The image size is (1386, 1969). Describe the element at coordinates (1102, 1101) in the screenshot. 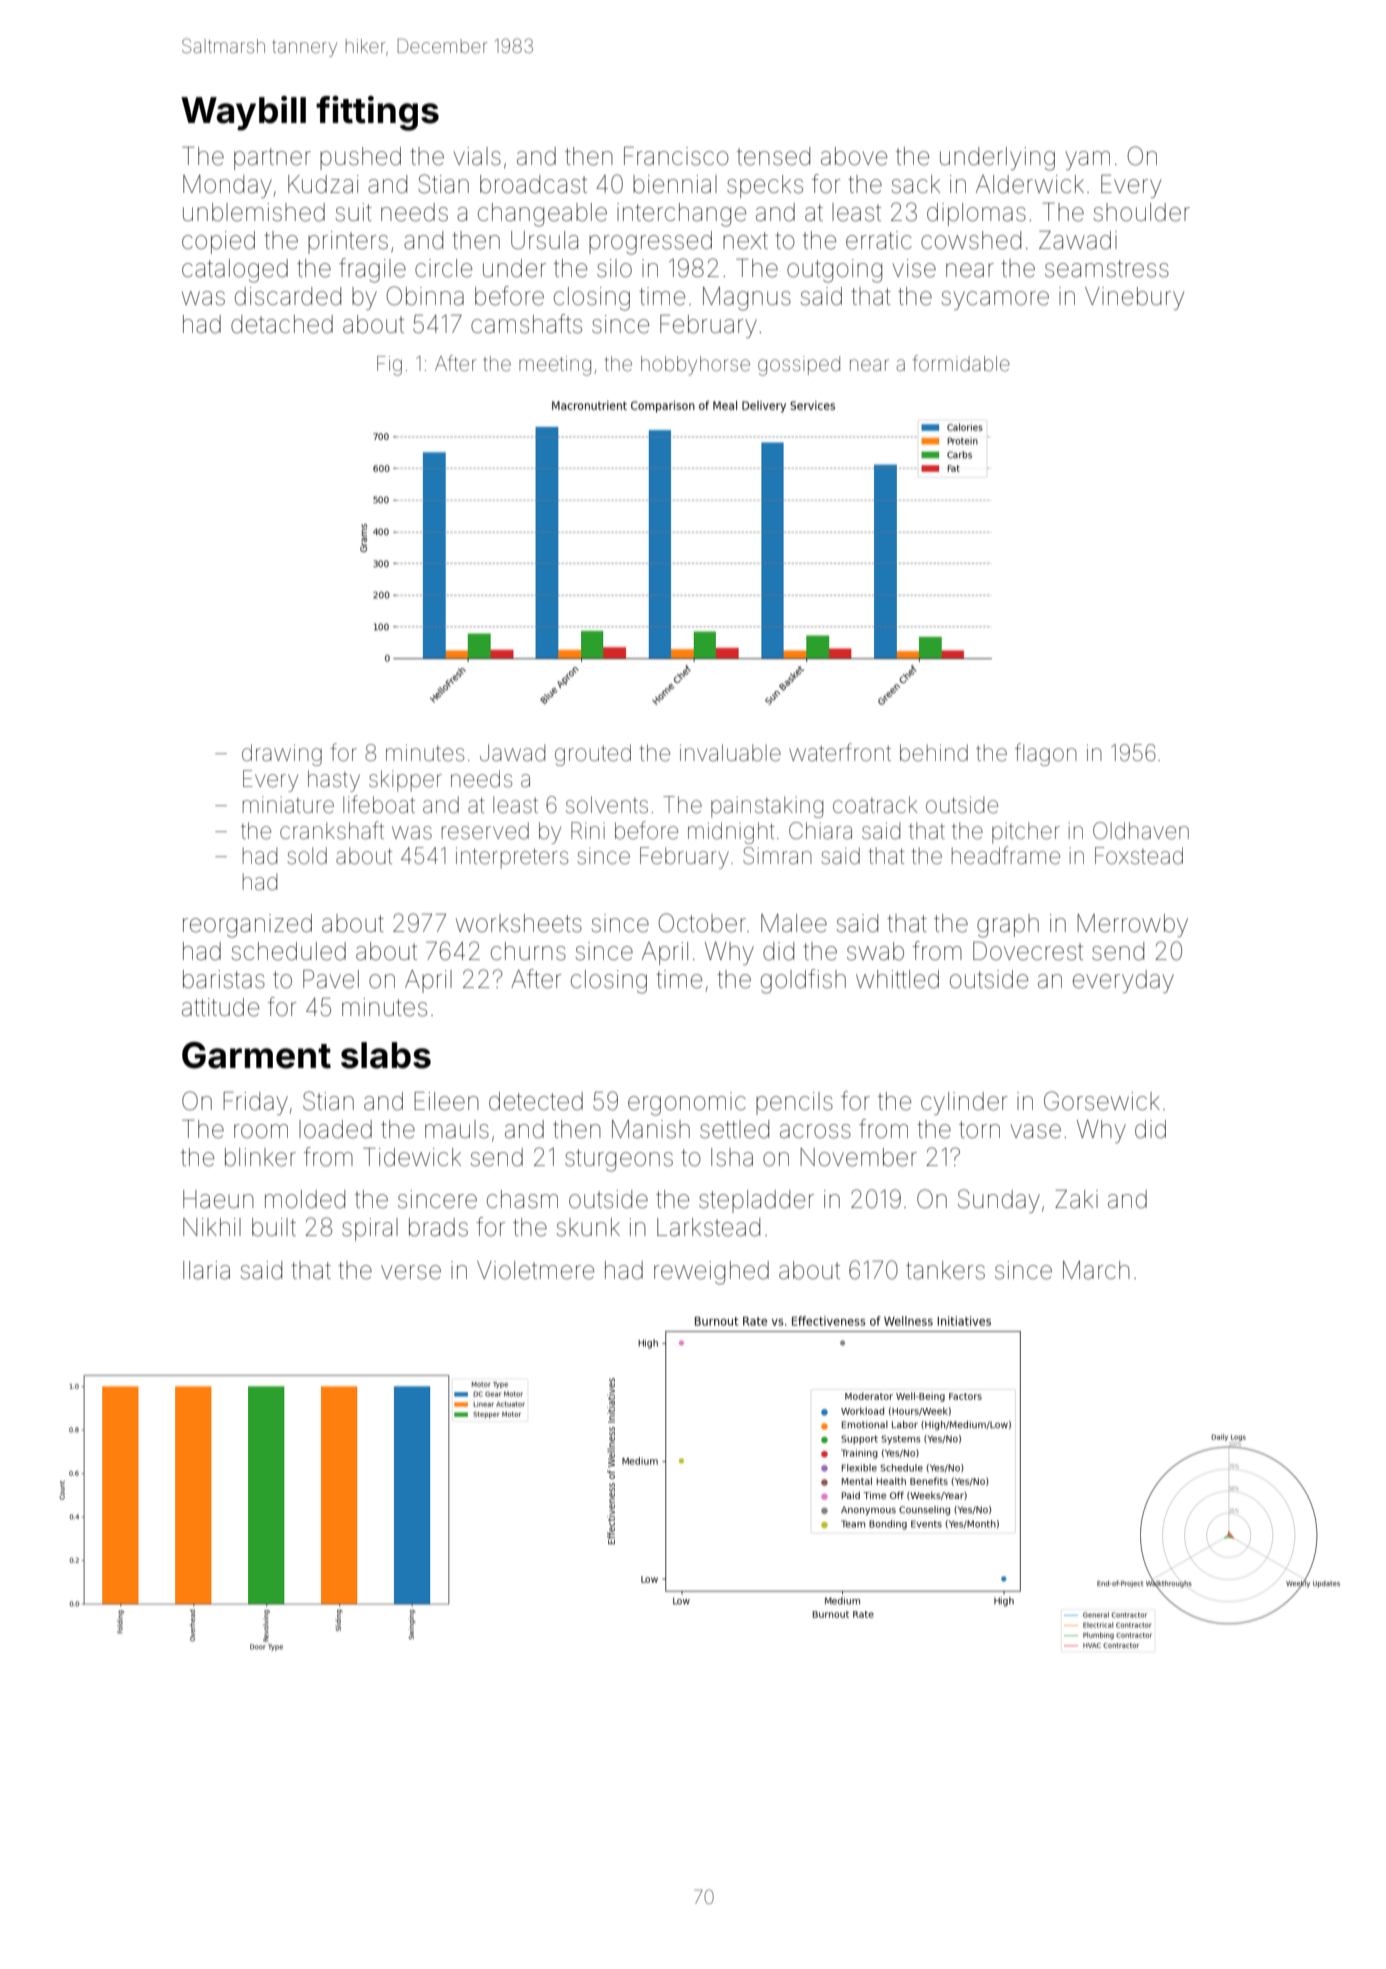

I see `Gorsewick` at that location.
